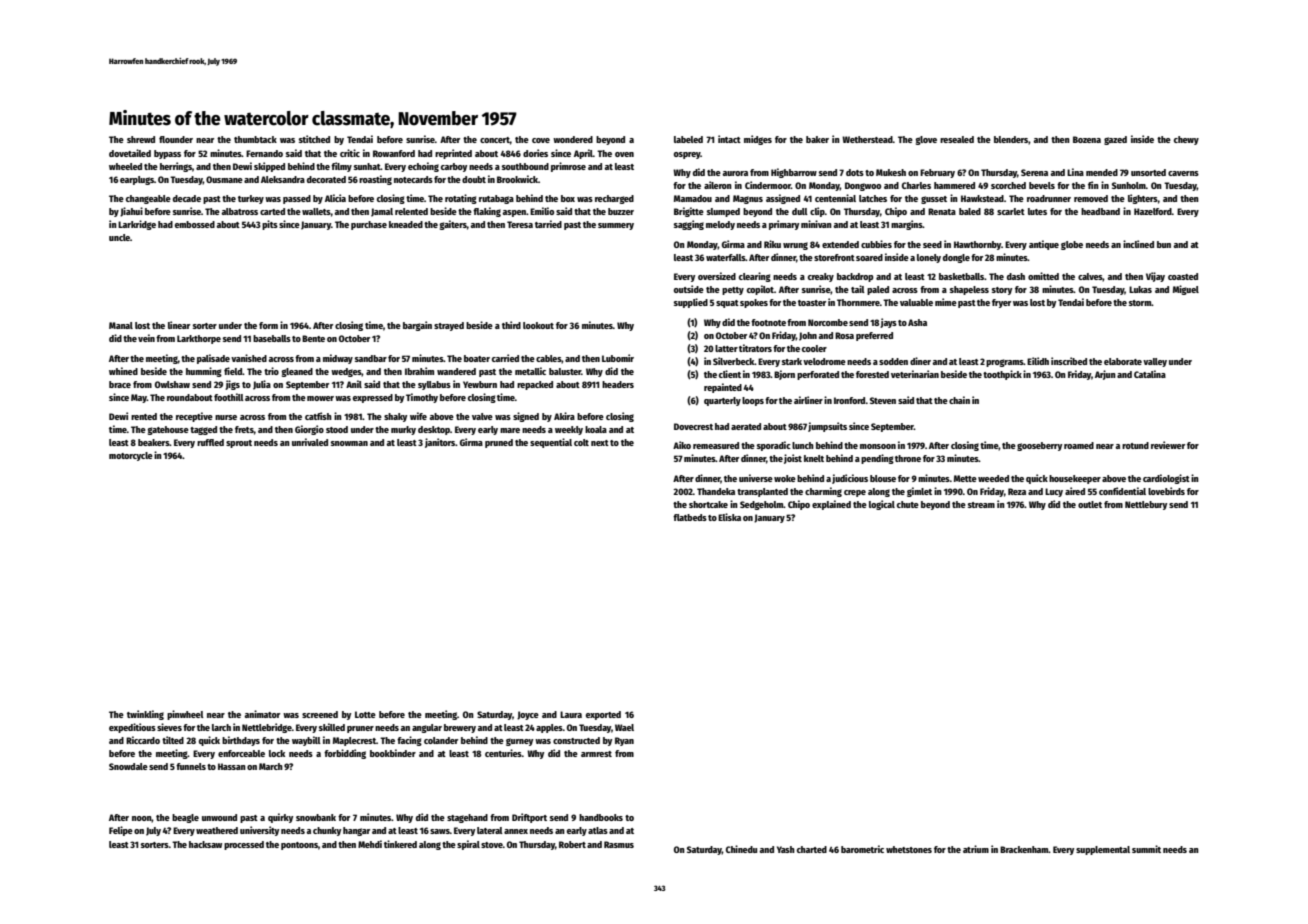  Describe the element at coordinates (690, 517) in the screenshot. I see `flatbeds` at that location.
